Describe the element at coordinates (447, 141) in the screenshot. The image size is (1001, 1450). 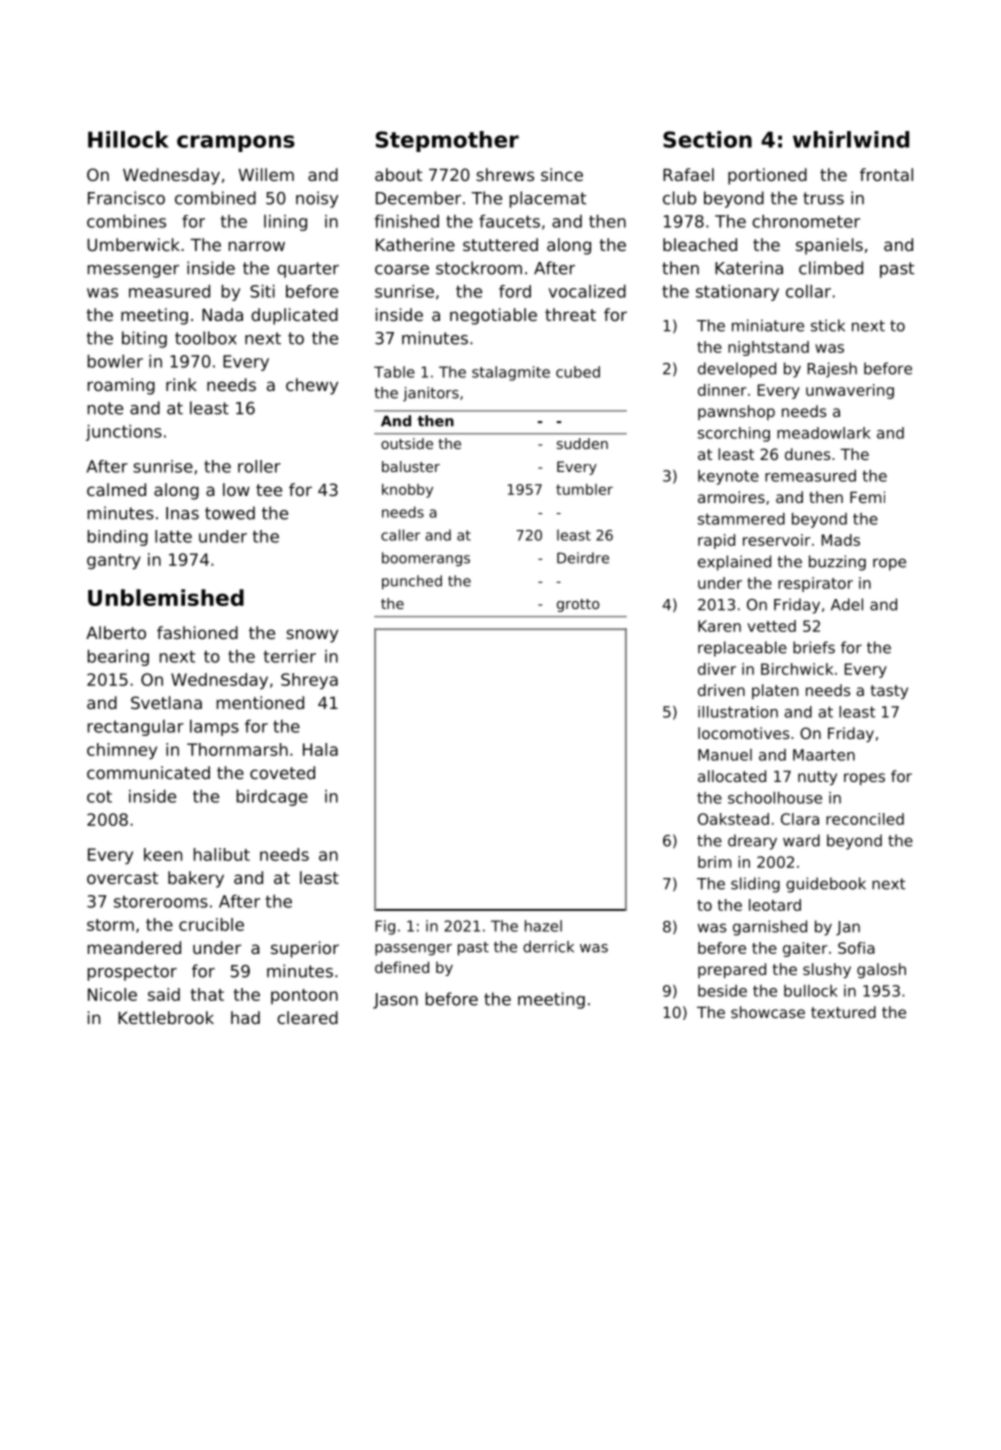
I see `Stepmother` at that location.
